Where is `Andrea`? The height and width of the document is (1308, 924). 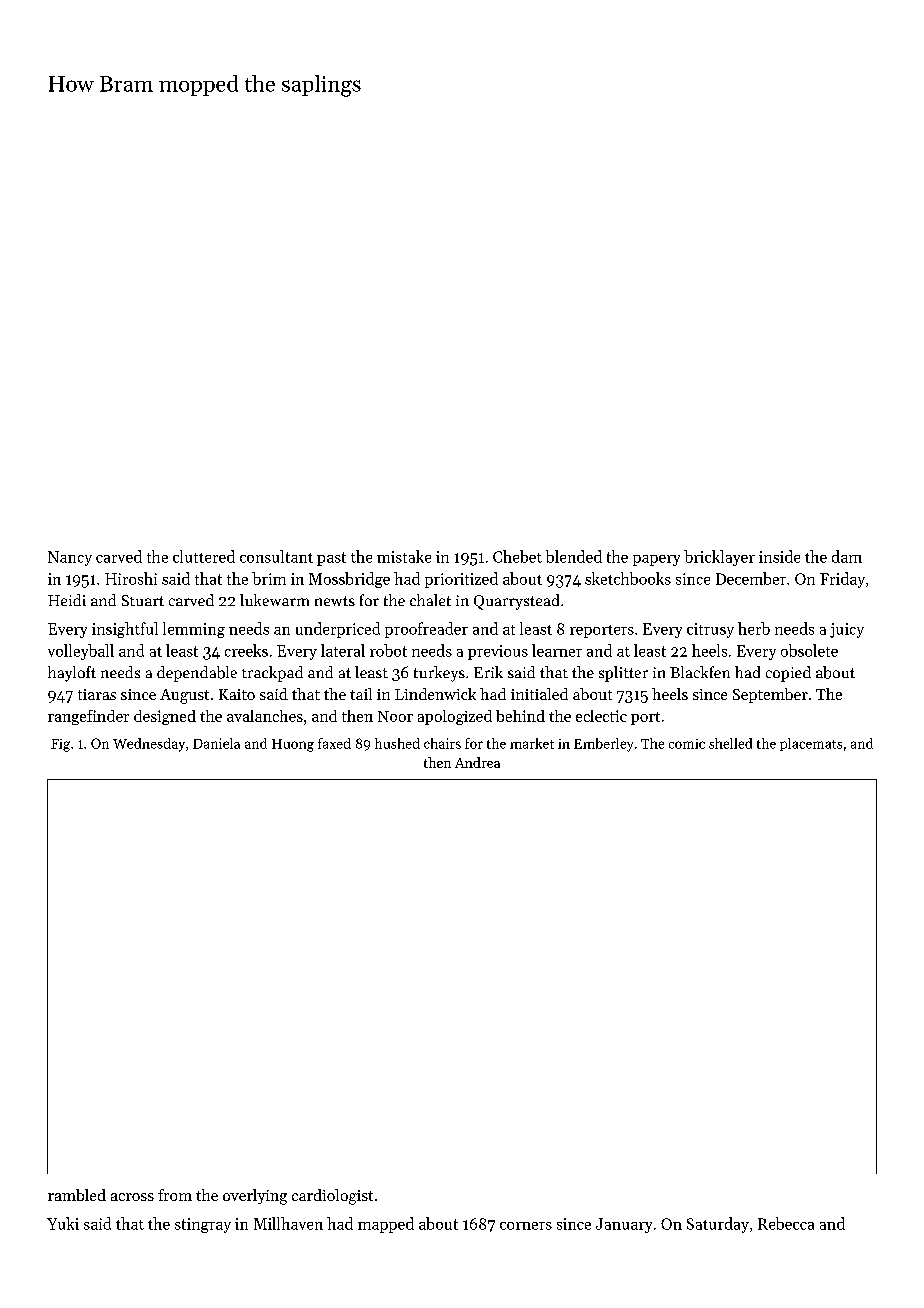
Andrea is located at coordinates (477, 762).
